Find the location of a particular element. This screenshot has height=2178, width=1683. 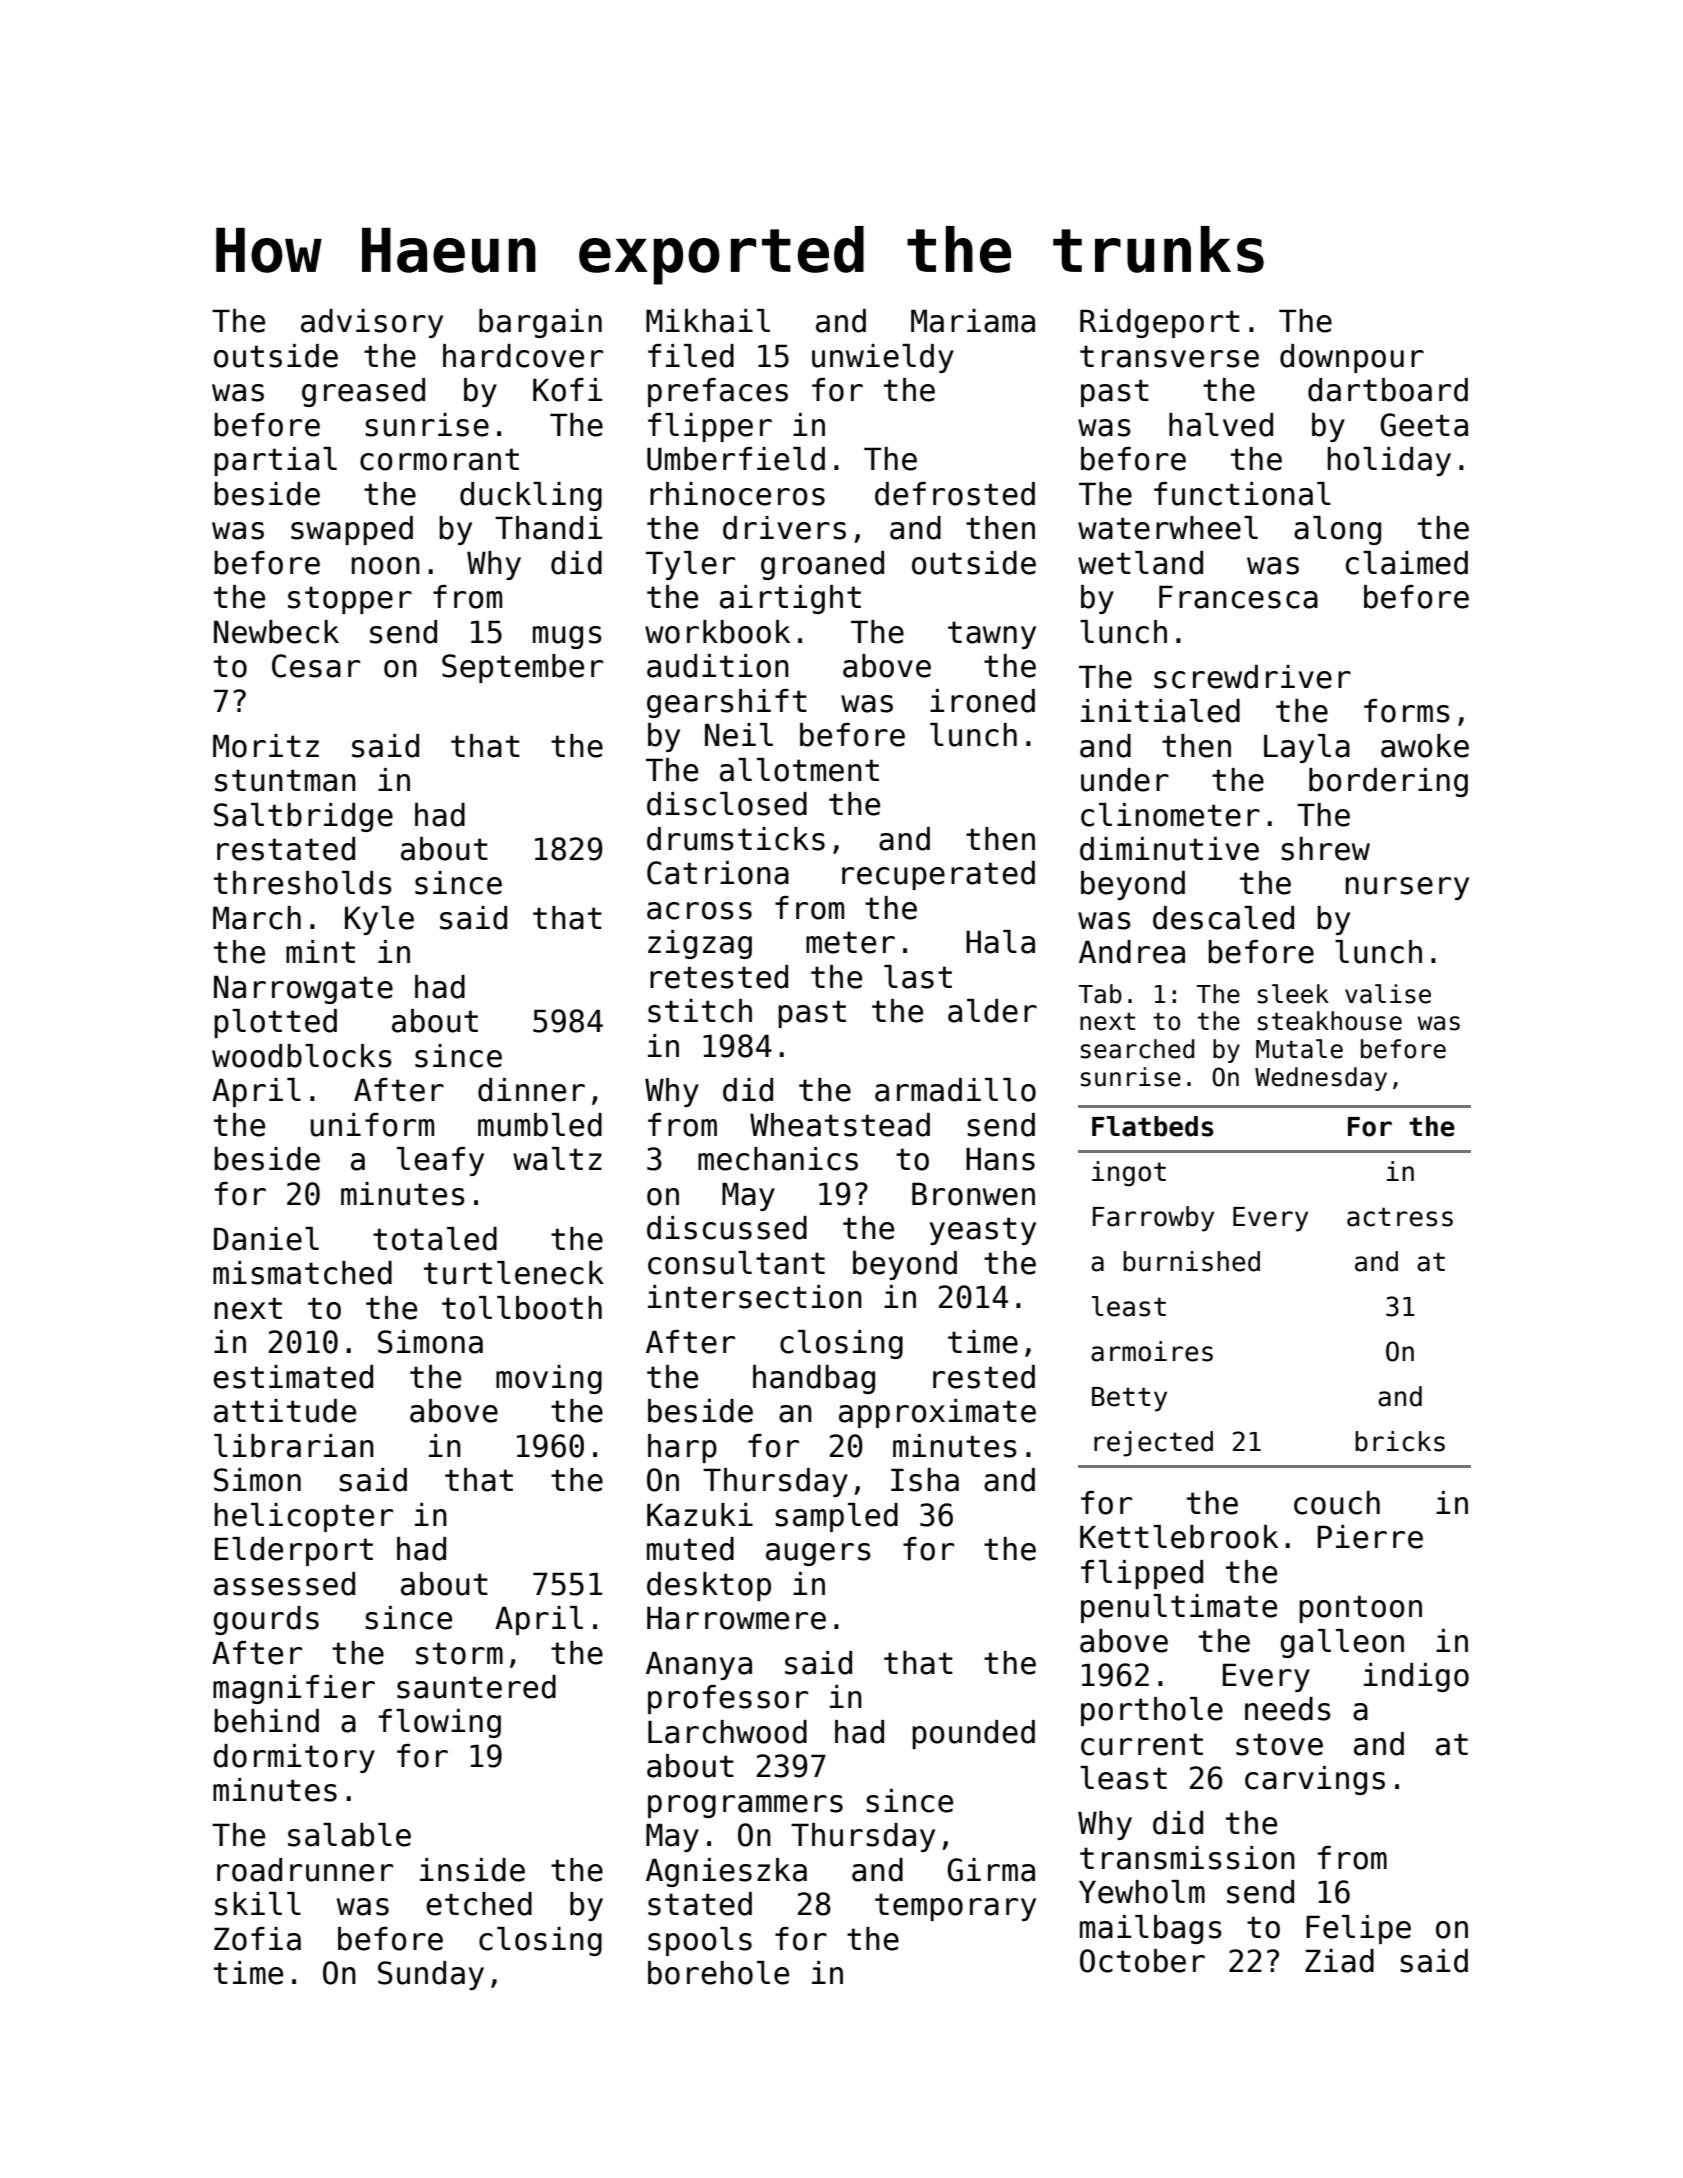

stitch is located at coordinates (700, 1011).
